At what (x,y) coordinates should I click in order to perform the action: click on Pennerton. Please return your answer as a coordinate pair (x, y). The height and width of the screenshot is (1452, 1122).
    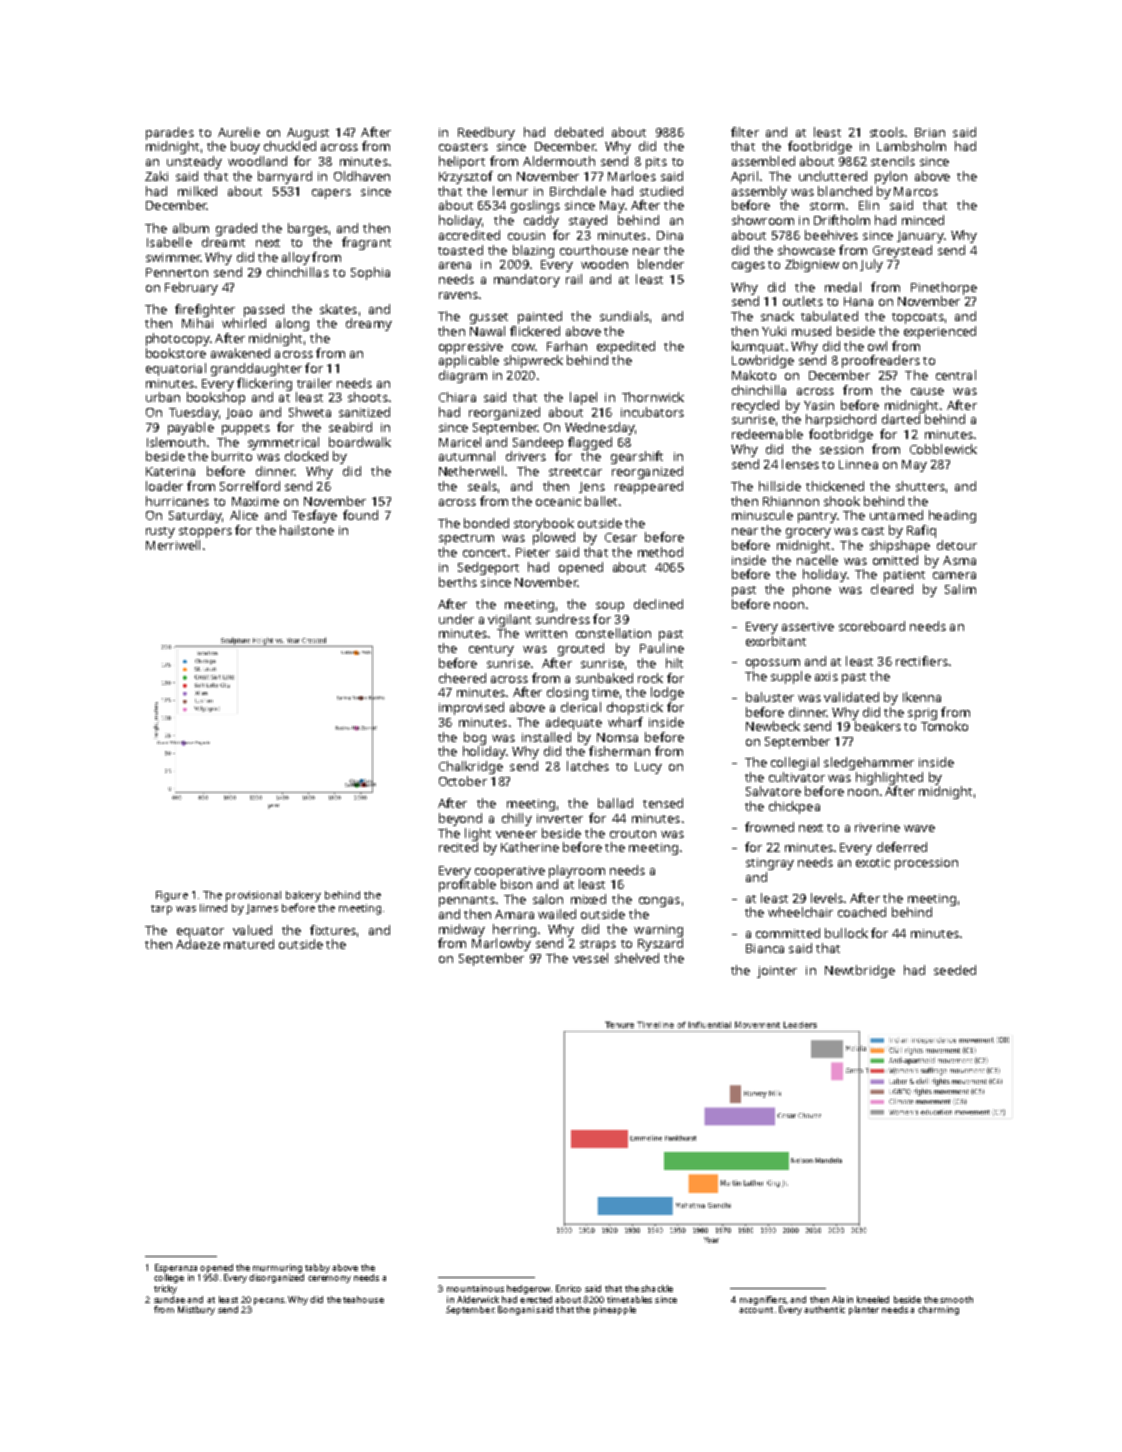
    Looking at the image, I should click on (177, 272).
